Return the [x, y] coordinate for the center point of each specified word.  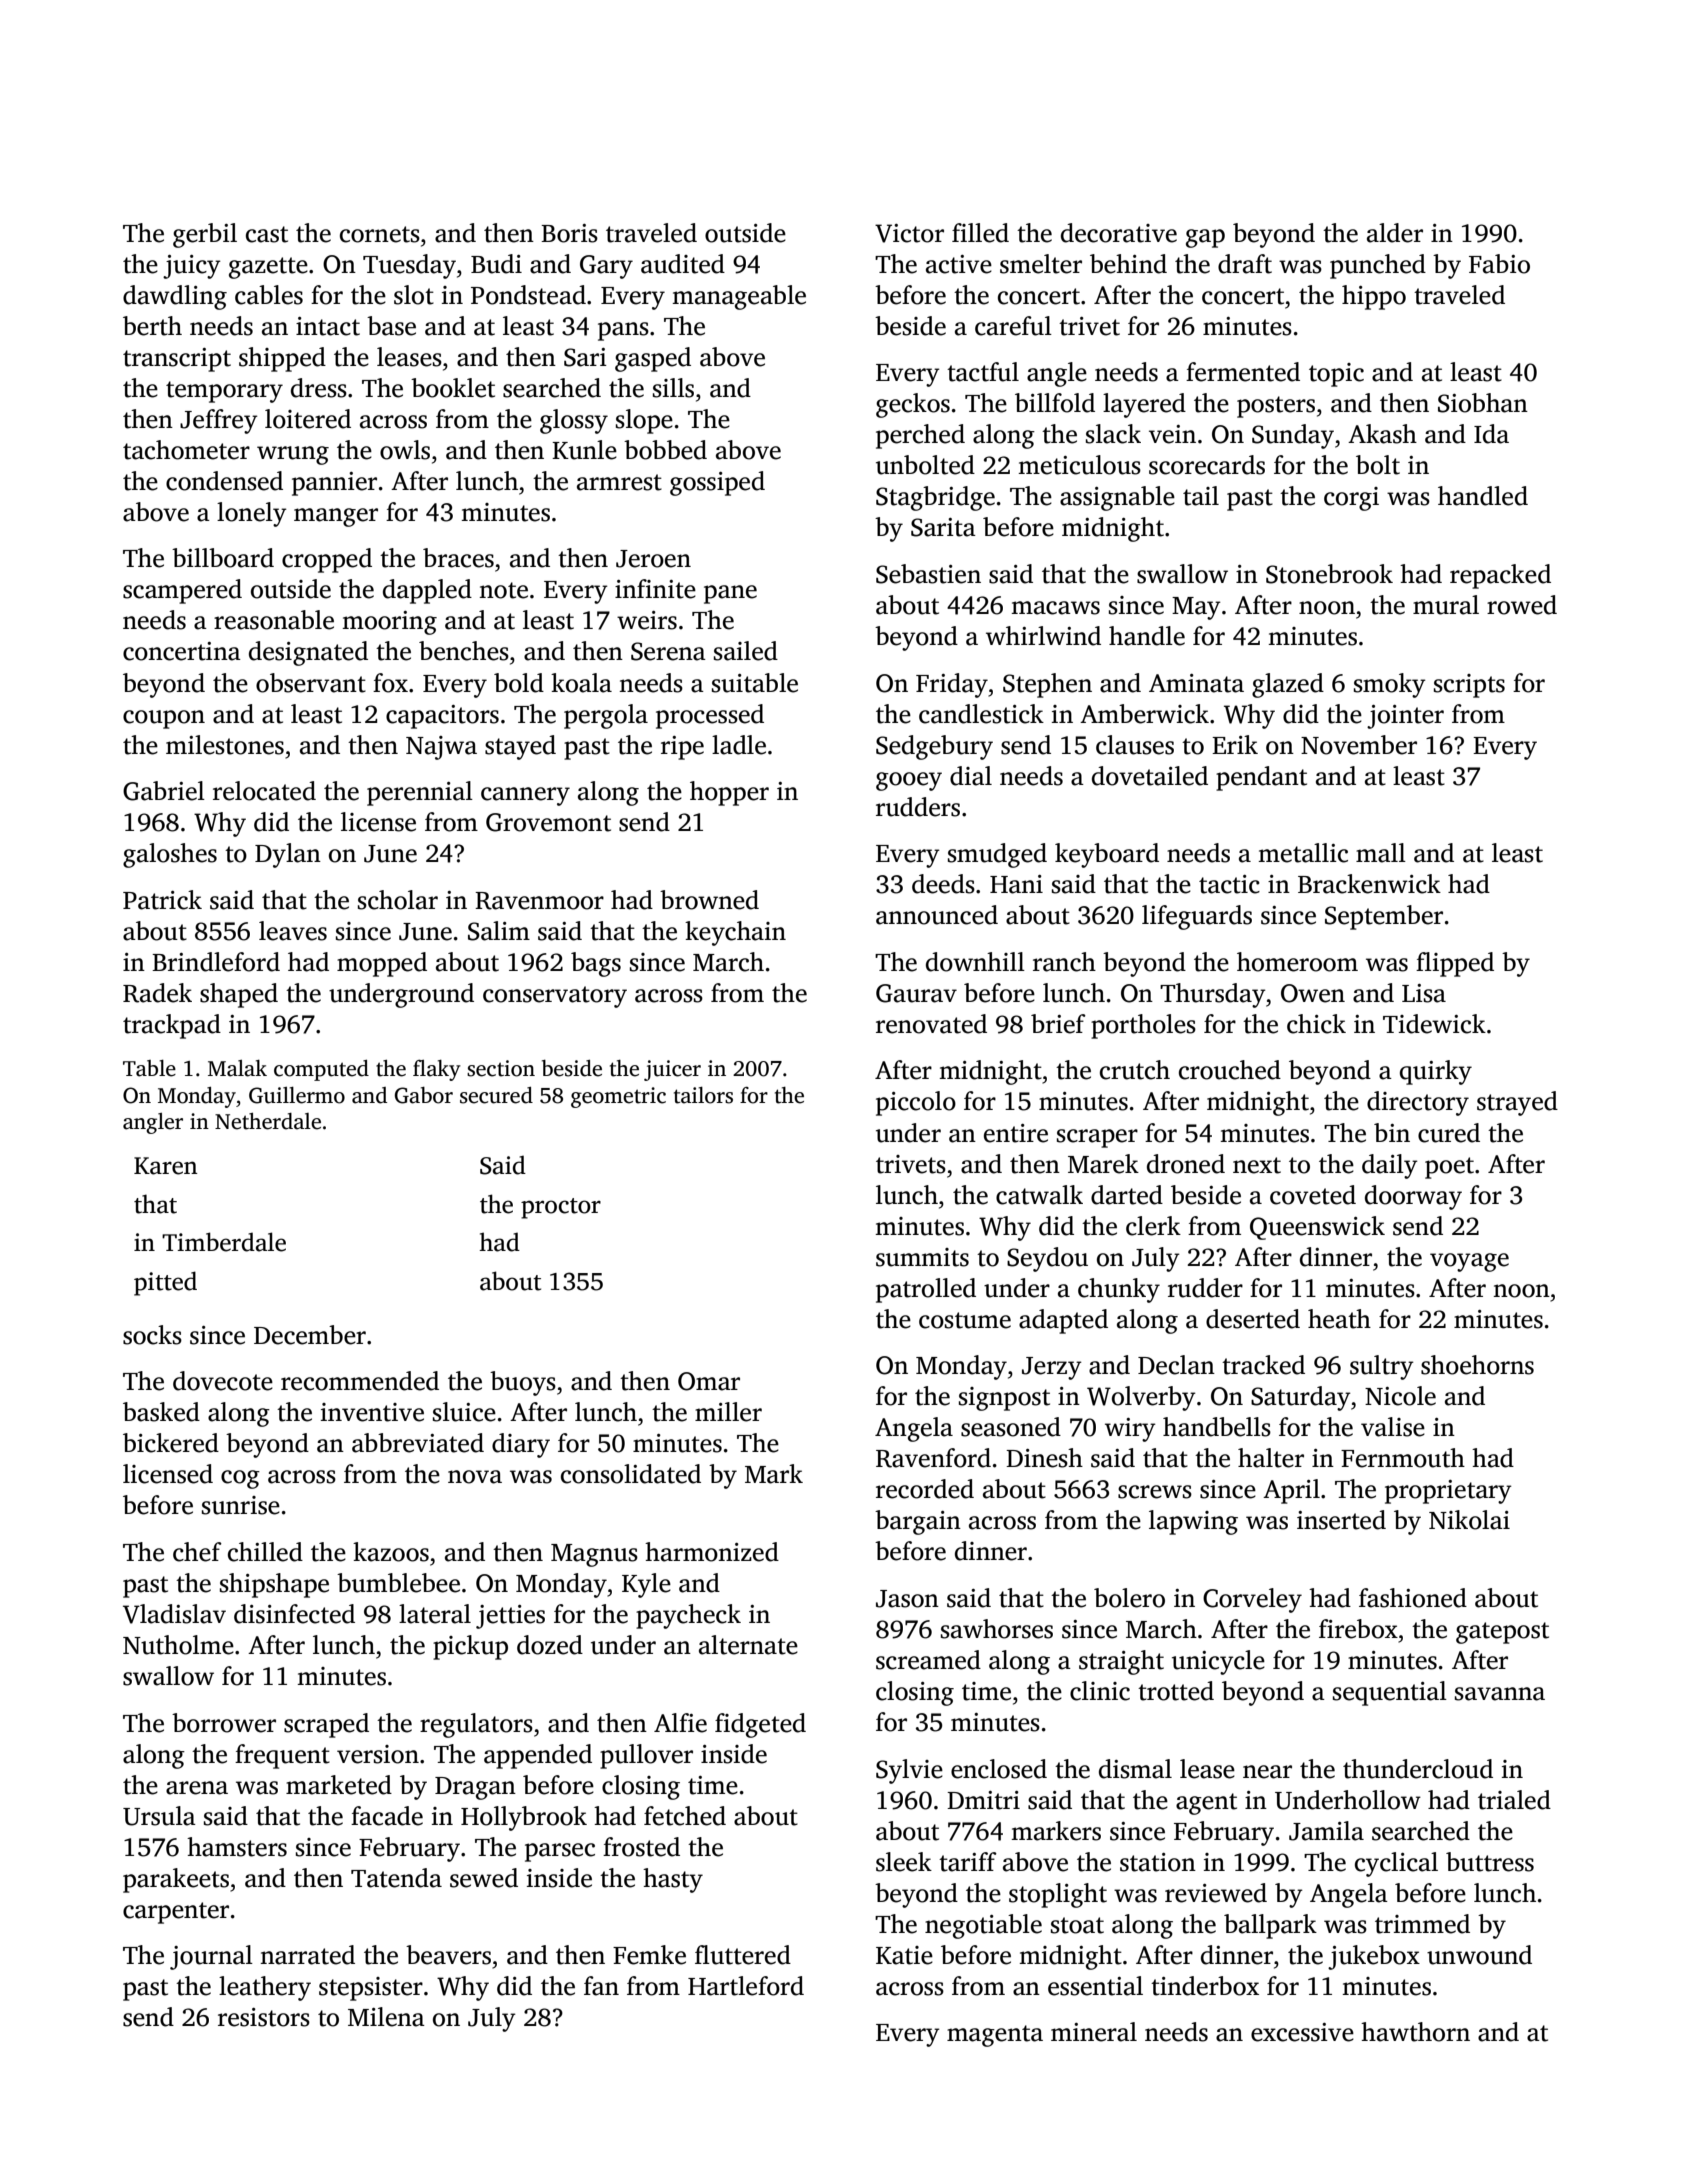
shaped [239, 995]
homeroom [1297, 962]
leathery [265, 1988]
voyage [1469, 1262]
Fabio [1499, 264]
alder [1395, 233]
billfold [1055, 403]
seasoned [1011, 1427]
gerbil [205, 235]
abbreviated [418, 1443]
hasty [673, 1880]
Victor [909, 233]
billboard [223, 558]
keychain [735, 933]
